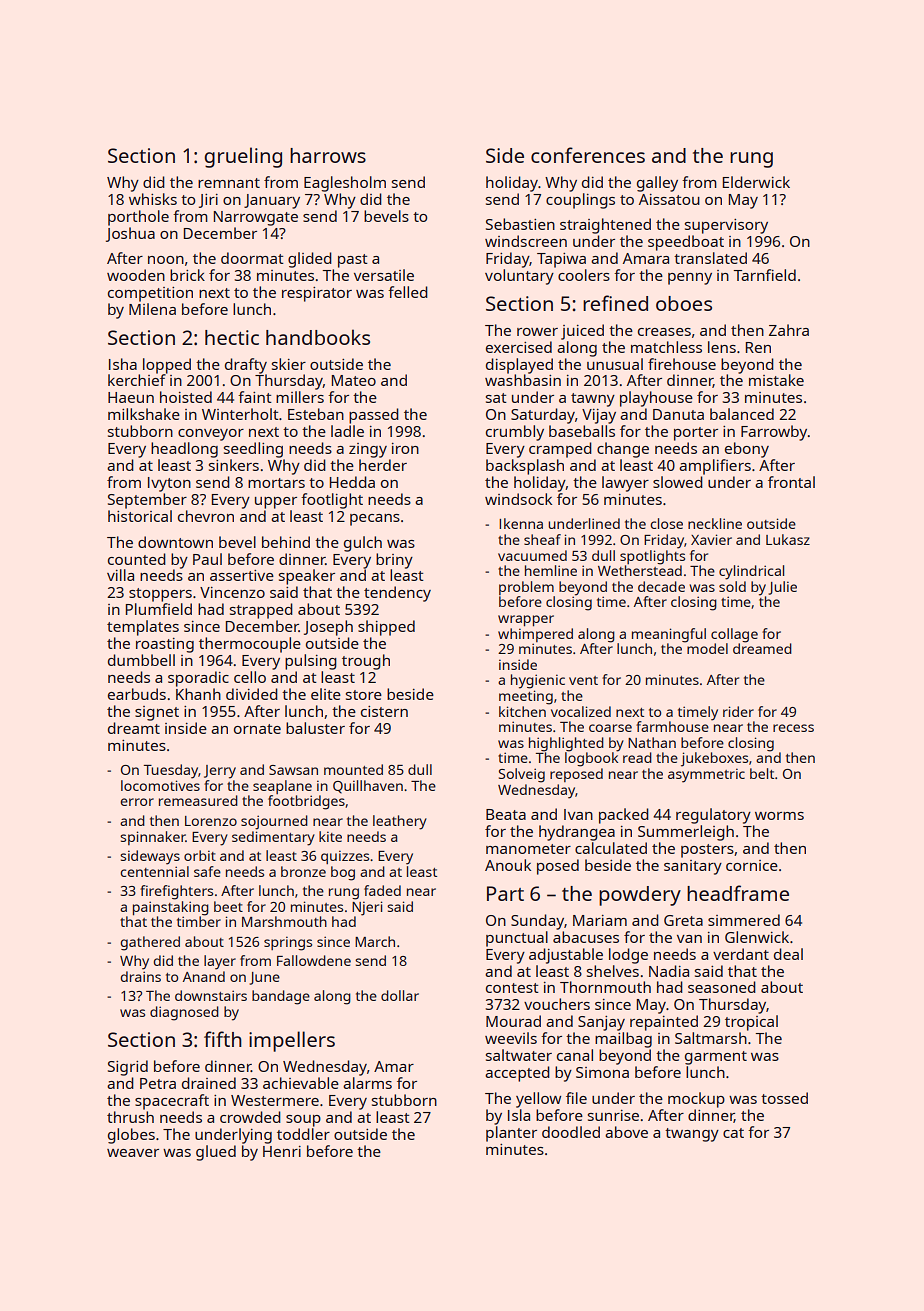  I want to click on collage, so click(734, 635).
